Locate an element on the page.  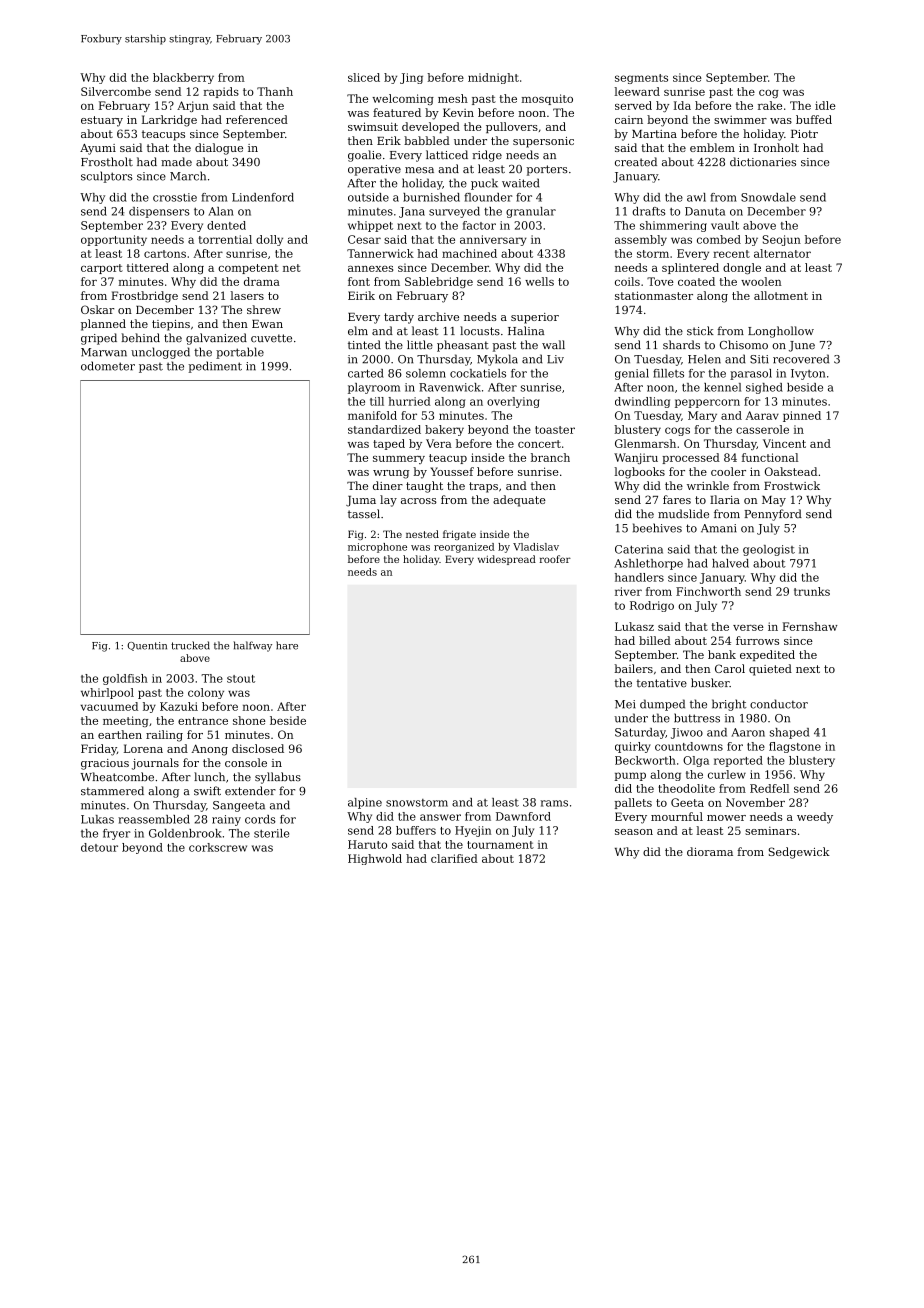
season is located at coordinates (634, 832).
